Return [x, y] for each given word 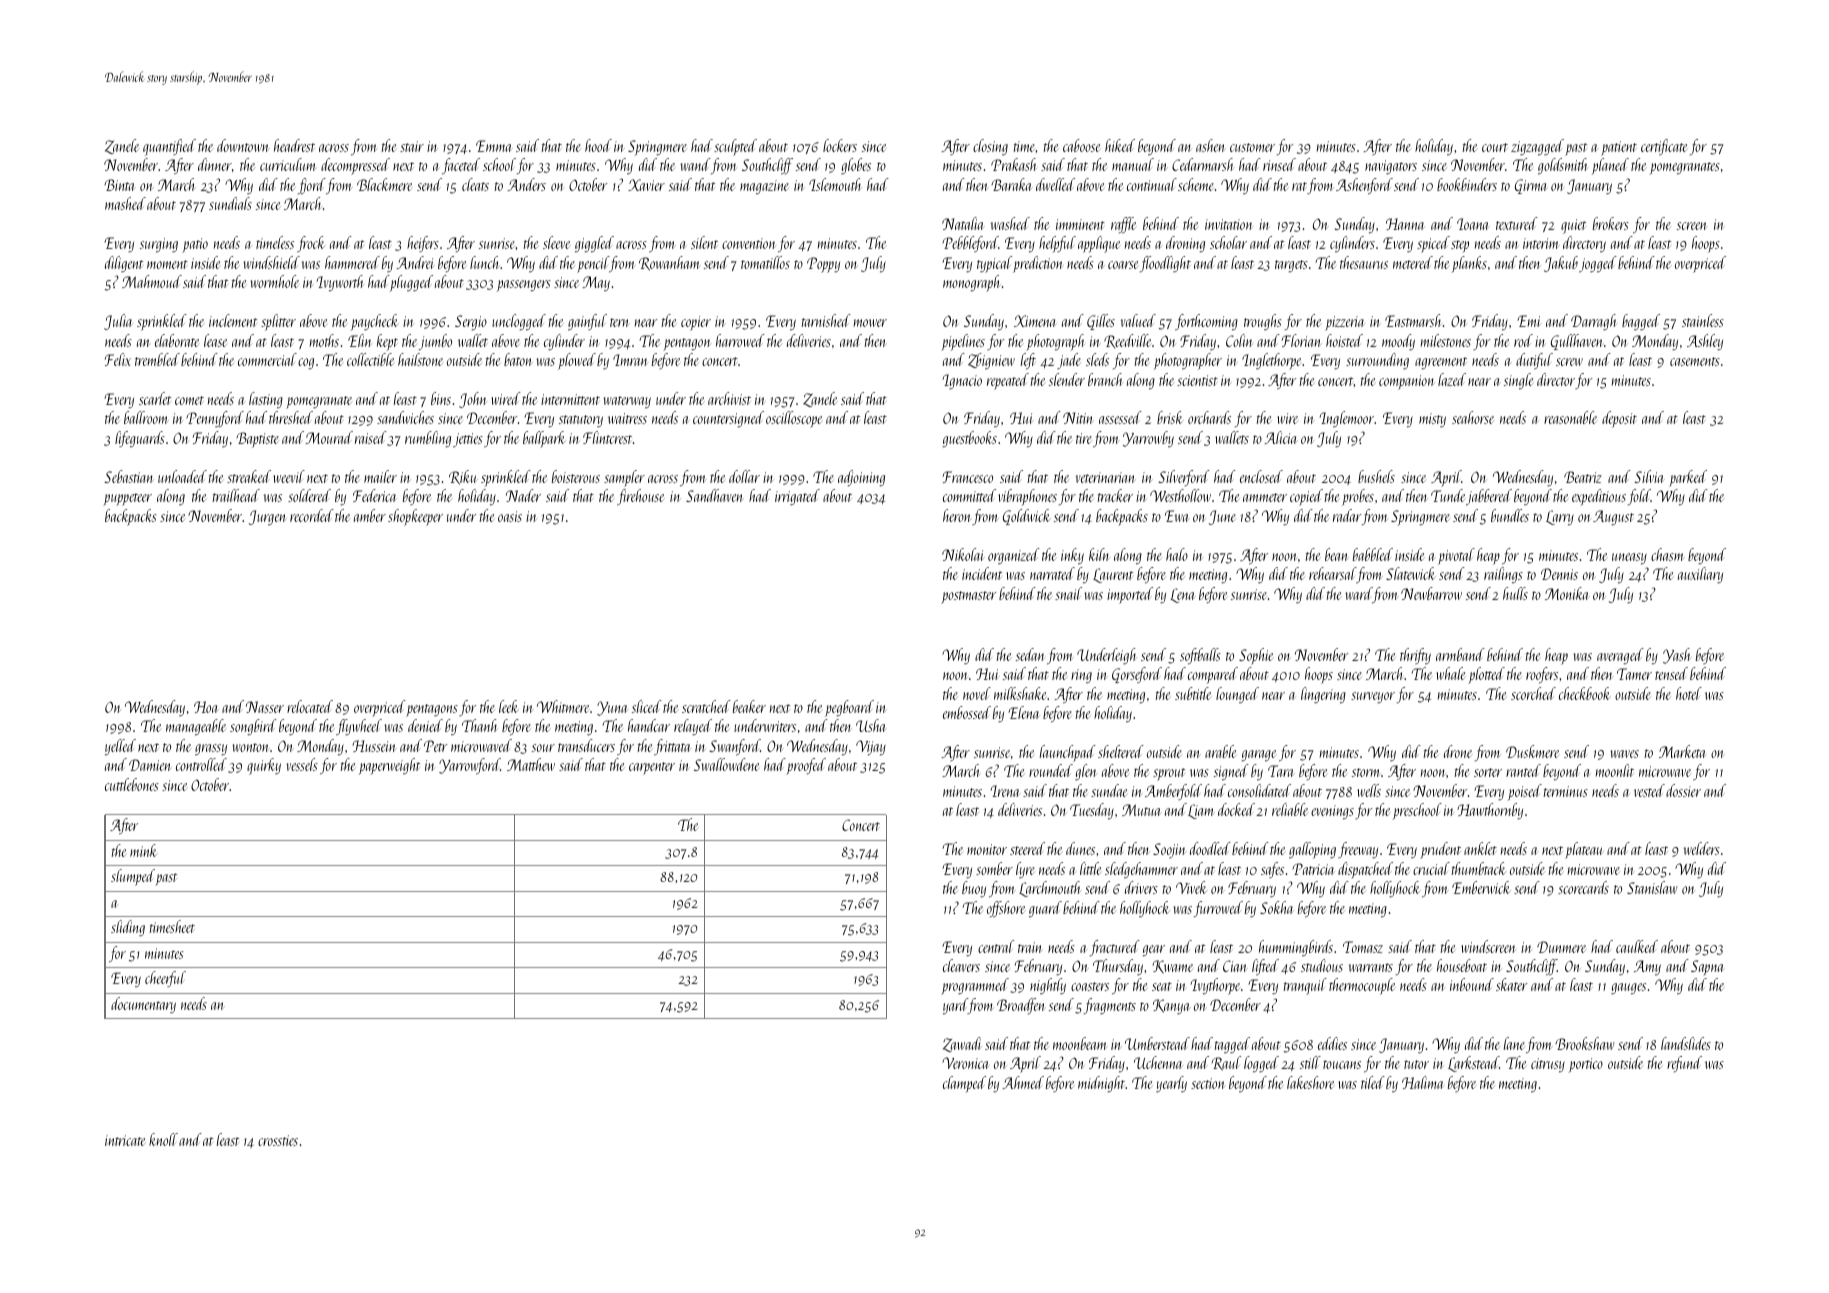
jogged [1598, 264]
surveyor [1373, 697]
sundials [230, 203]
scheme [1196, 184]
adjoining [861, 478]
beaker [749, 706]
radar [1347, 515]
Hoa [205, 707]
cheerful [165, 979]
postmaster [969, 597]
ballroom [146, 417]
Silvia [1649, 476]
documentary [143, 1005]
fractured [1115, 948]
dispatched [1365, 870]
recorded [312, 515]
